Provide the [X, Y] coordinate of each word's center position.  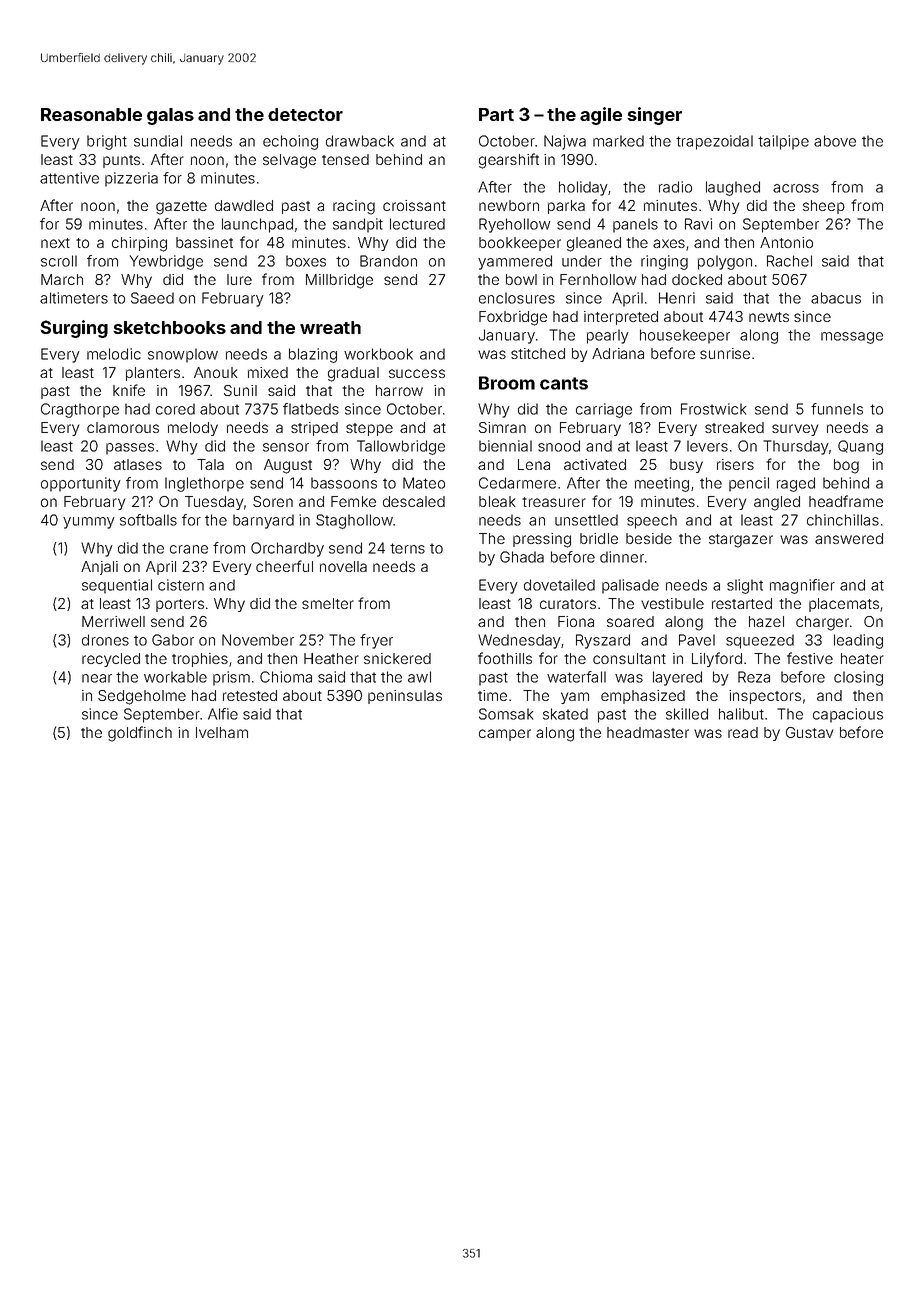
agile [601, 116]
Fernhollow [598, 279]
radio [675, 187]
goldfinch [140, 734]
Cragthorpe [80, 410]
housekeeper [685, 336]
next [55, 243]
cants [564, 383]
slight [745, 586]
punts [121, 161]
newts [769, 317]
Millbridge [339, 281]
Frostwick [713, 409]
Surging [74, 329]
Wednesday [519, 641]
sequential [117, 586]
